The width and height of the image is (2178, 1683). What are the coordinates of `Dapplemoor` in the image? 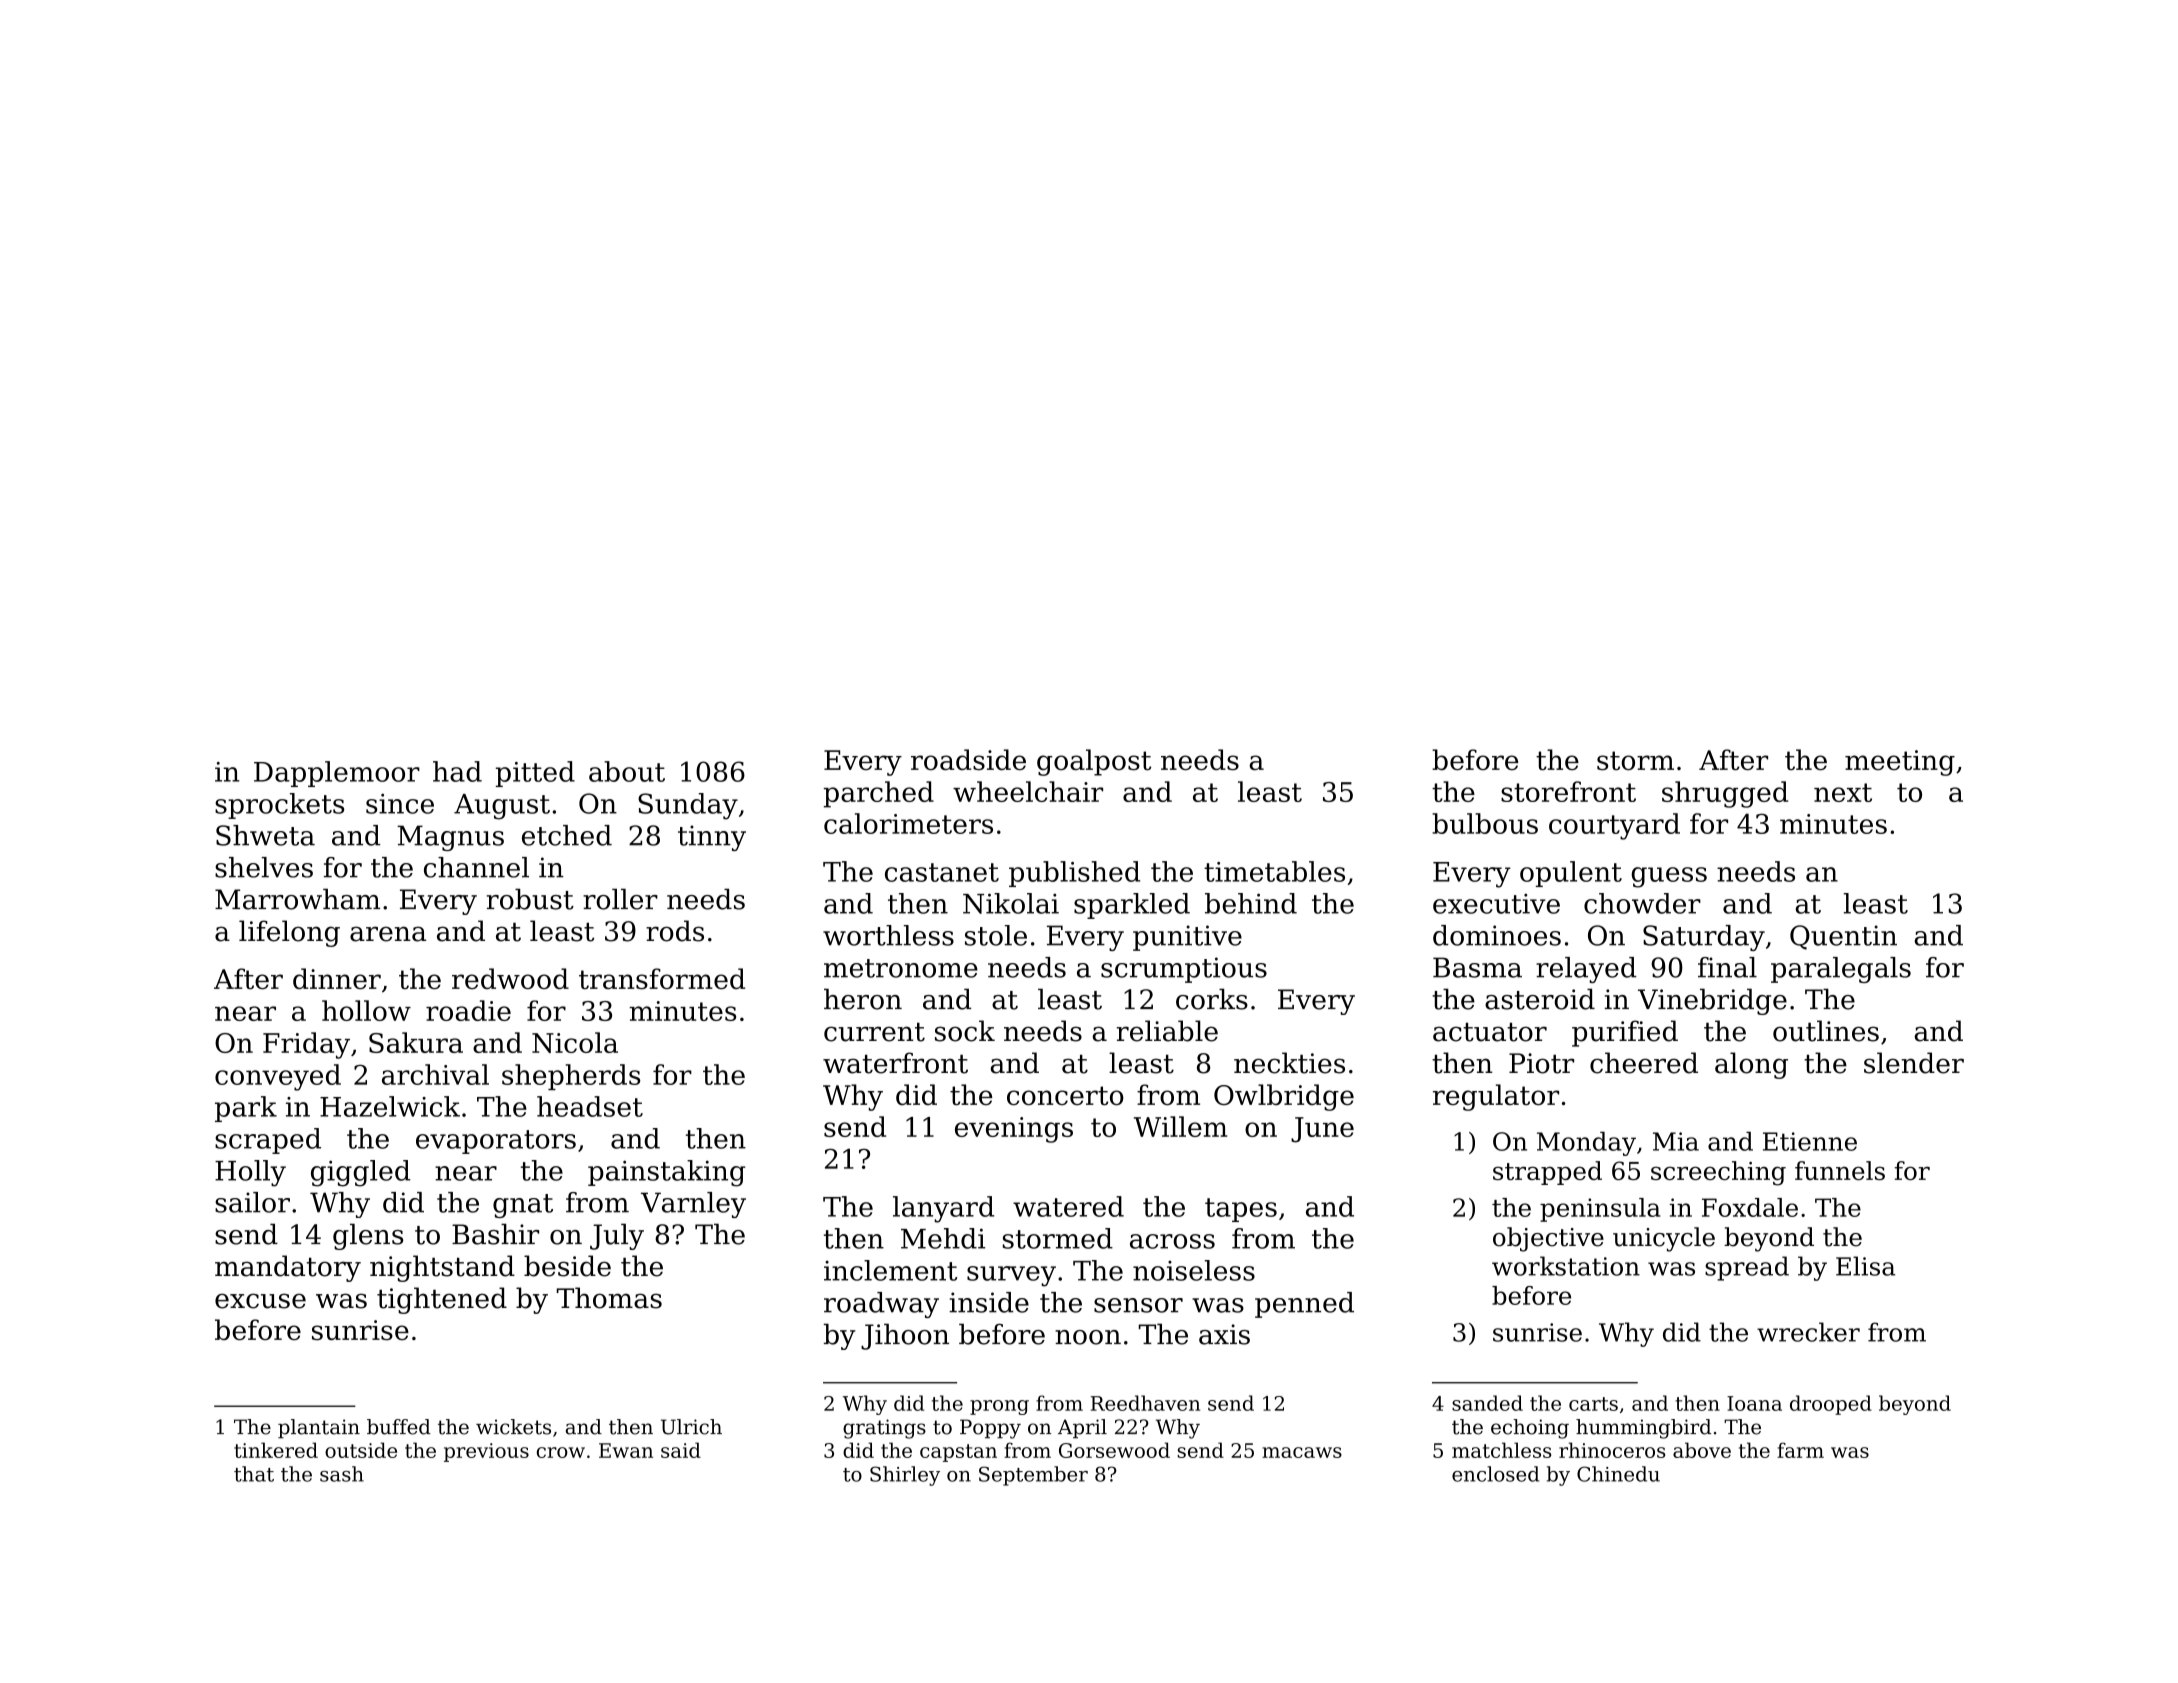 It's located at (337, 774).
